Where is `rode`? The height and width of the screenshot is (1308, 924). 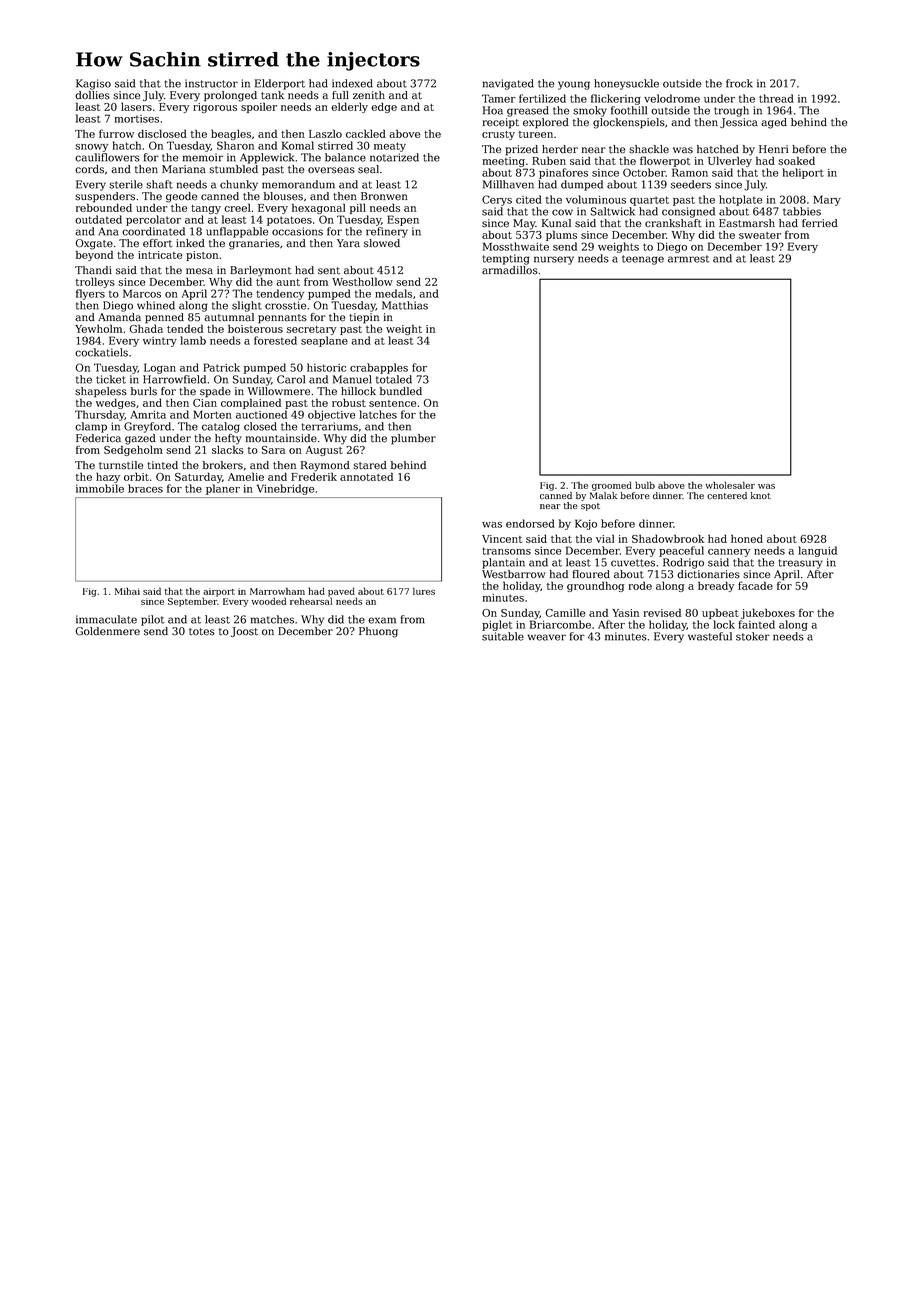
rode is located at coordinates (640, 585).
